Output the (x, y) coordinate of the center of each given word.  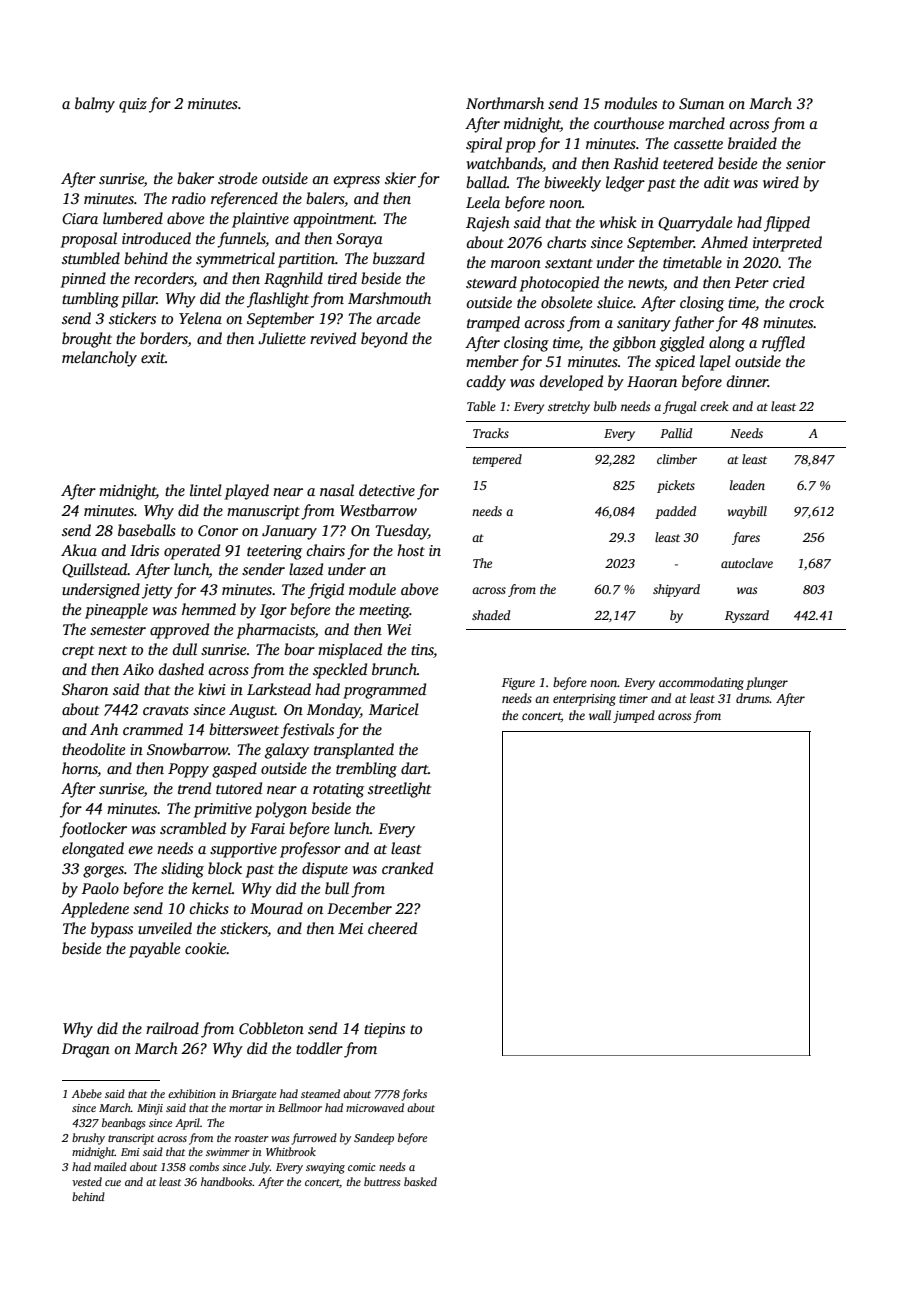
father (693, 324)
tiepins (384, 1030)
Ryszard (747, 616)
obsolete (566, 302)
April (187, 1124)
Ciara (80, 219)
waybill (747, 512)
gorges (103, 872)
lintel (206, 490)
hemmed (209, 609)
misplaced (350, 651)
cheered (392, 928)
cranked (407, 868)
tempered (497, 460)
